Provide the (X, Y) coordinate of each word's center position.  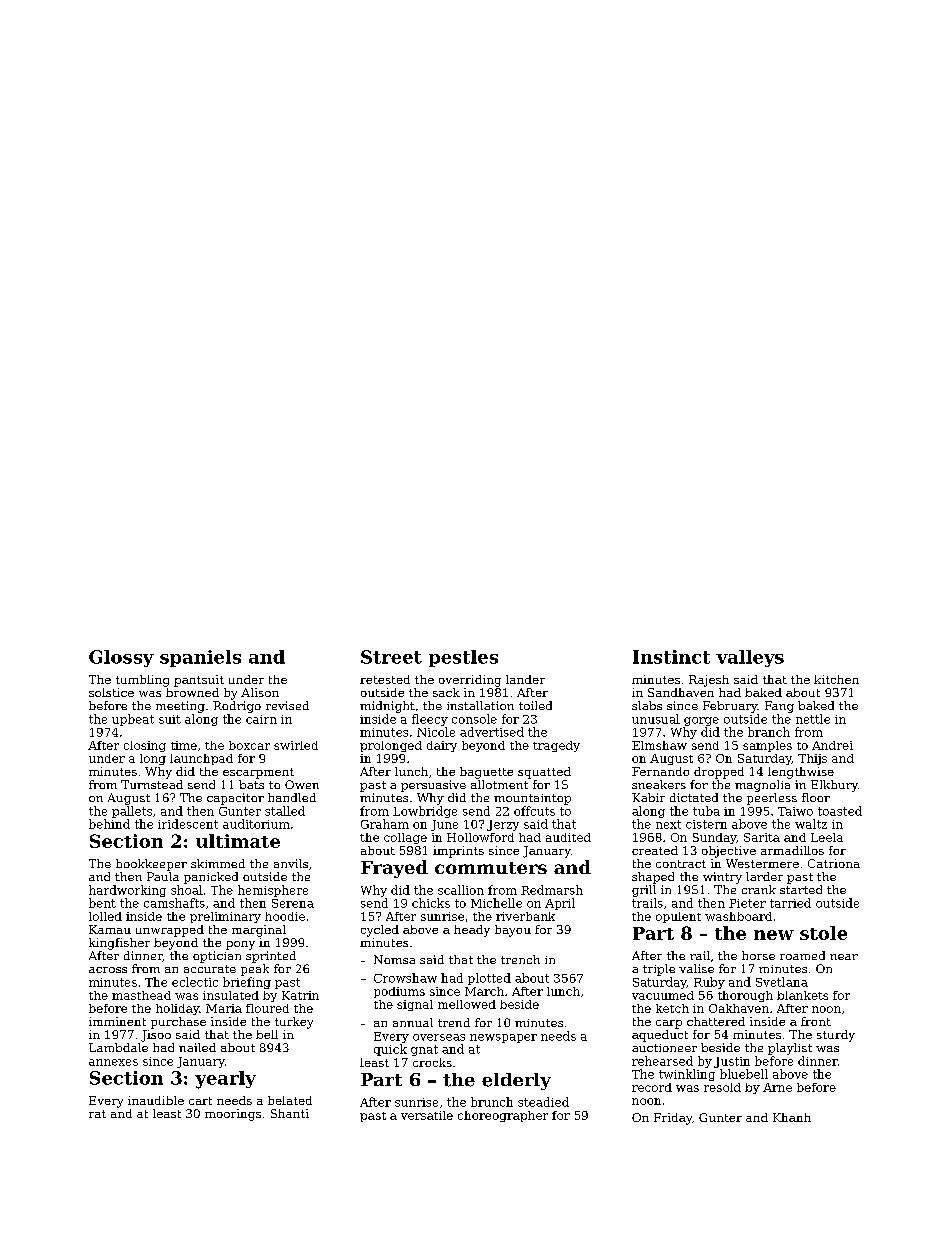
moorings (233, 1115)
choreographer (503, 1116)
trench (520, 959)
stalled (285, 811)
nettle (813, 719)
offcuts (534, 811)
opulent (678, 917)
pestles (463, 658)
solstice (111, 692)
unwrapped (170, 931)
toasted (840, 811)
